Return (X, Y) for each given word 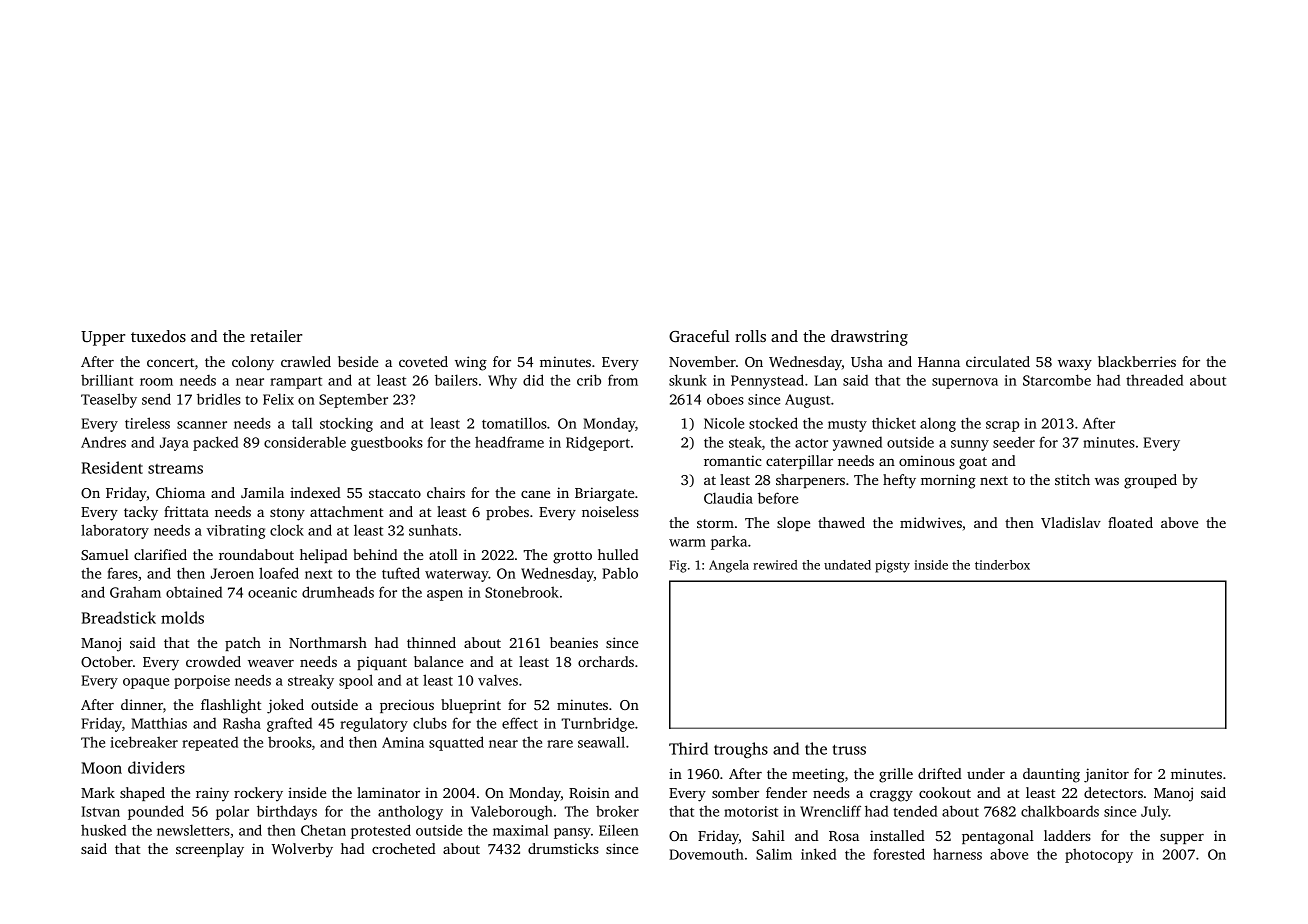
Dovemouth (706, 854)
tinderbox (1002, 565)
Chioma (180, 492)
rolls (750, 336)
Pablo (620, 573)
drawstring (869, 338)
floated (1130, 522)
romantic (732, 460)
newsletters (193, 830)
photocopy (1099, 855)
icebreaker (144, 742)
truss (849, 749)
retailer (276, 336)
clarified (160, 554)
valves (498, 680)
